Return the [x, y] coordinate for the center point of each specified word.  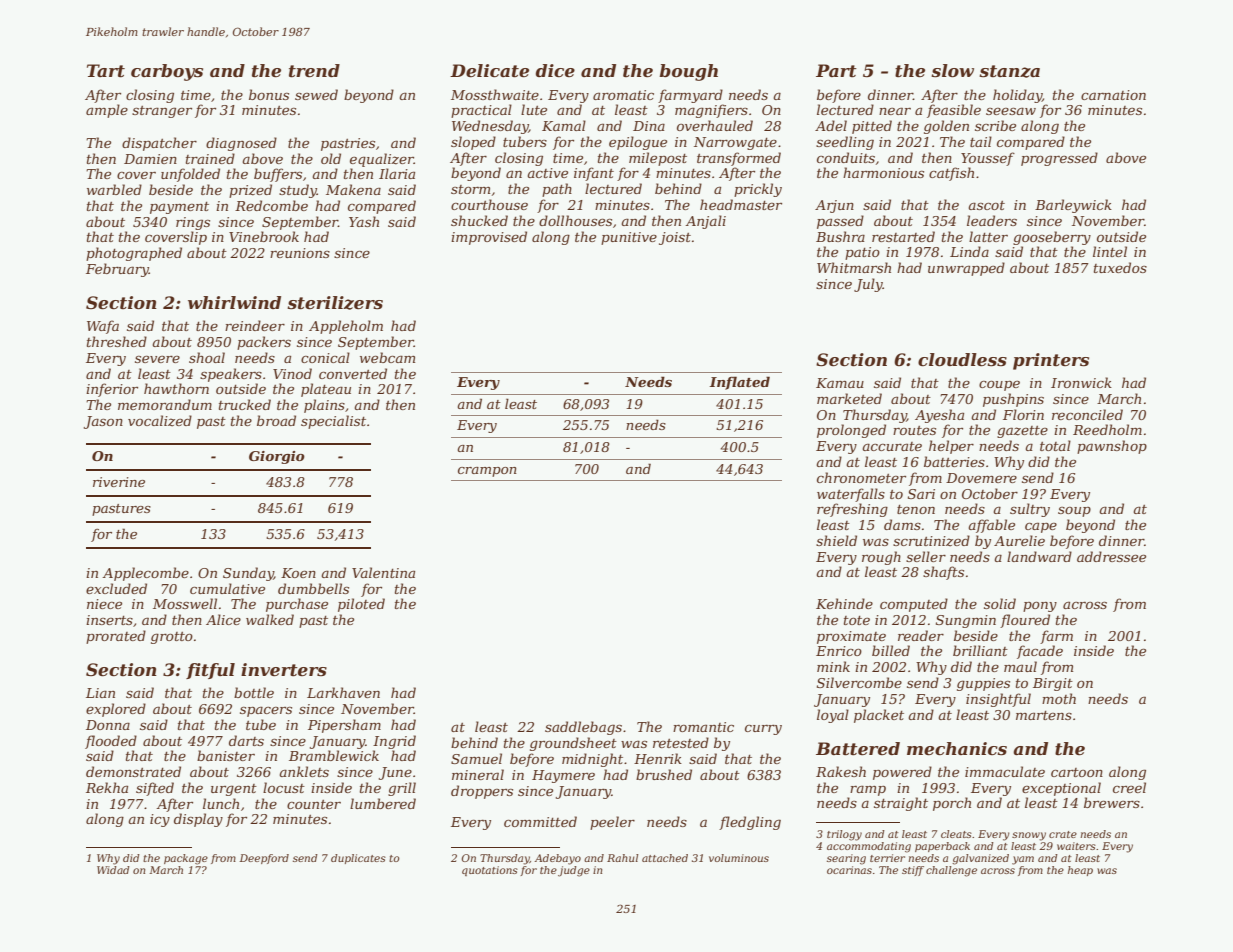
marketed [849, 398]
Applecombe [145, 574]
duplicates [358, 859]
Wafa [103, 327]
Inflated [739, 383]
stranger [162, 112]
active [547, 173]
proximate [851, 637]
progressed [1059, 159]
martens [1044, 715]
